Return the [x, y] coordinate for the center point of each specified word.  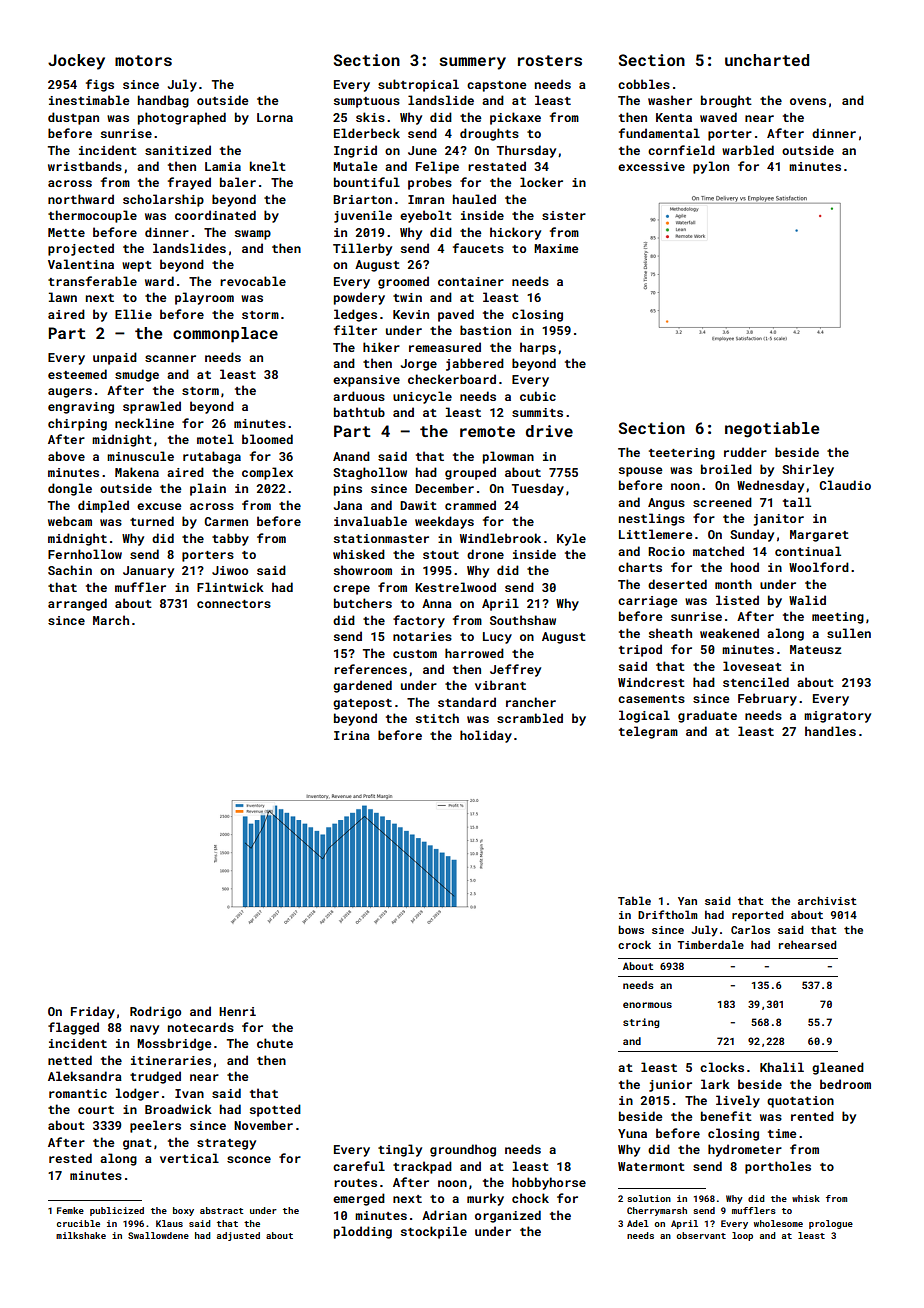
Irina [352, 735]
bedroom [845, 1084]
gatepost [362, 704]
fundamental [659, 133]
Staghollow [370, 473]
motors [143, 60]
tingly [400, 1150]
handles [830, 731]
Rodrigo [155, 1012]
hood [745, 567]
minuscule [140, 456]
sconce [249, 1159]
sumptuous [367, 102]
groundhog [463, 1150]
